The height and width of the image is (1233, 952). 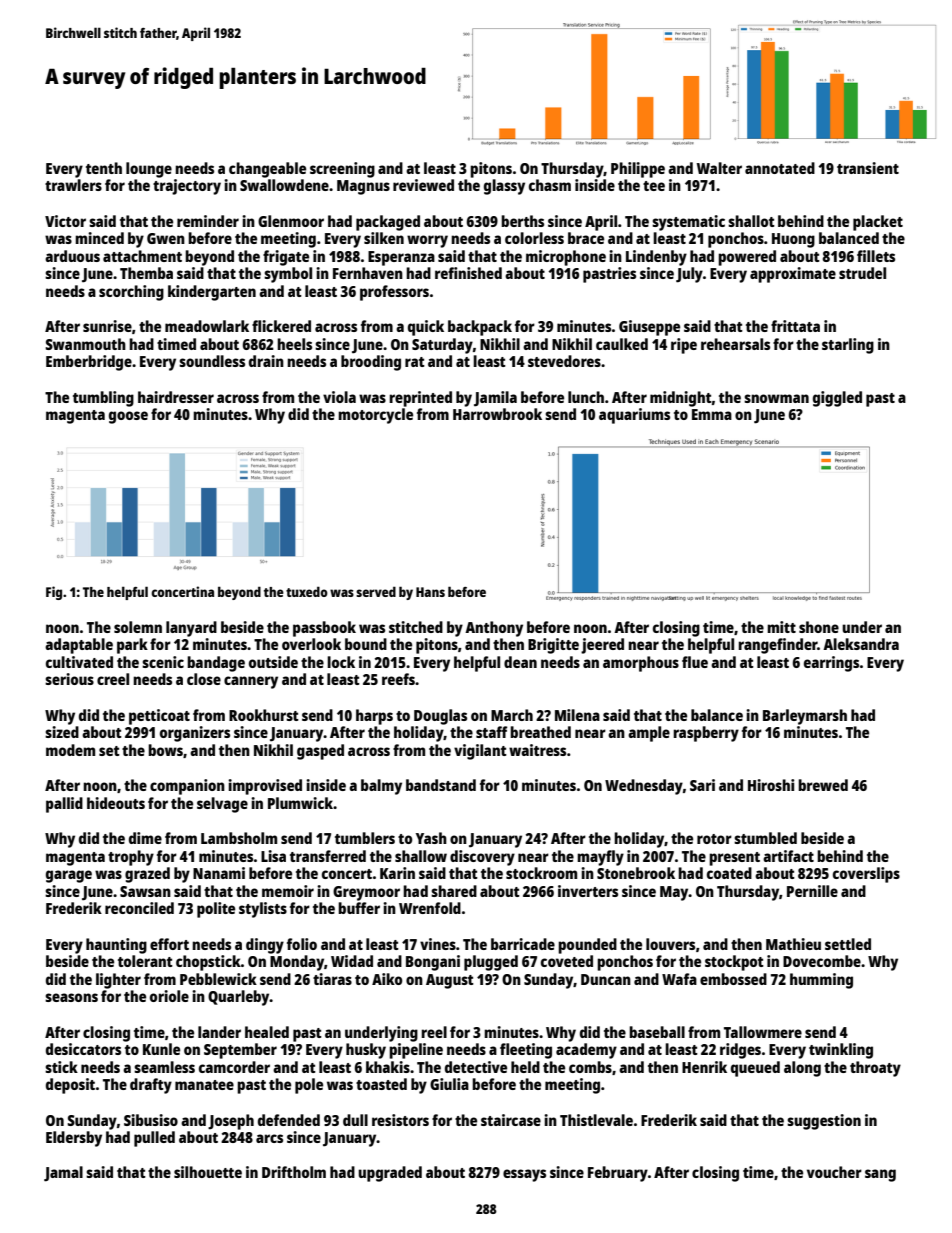 I want to click on annotated, so click(x=780, y=168).
